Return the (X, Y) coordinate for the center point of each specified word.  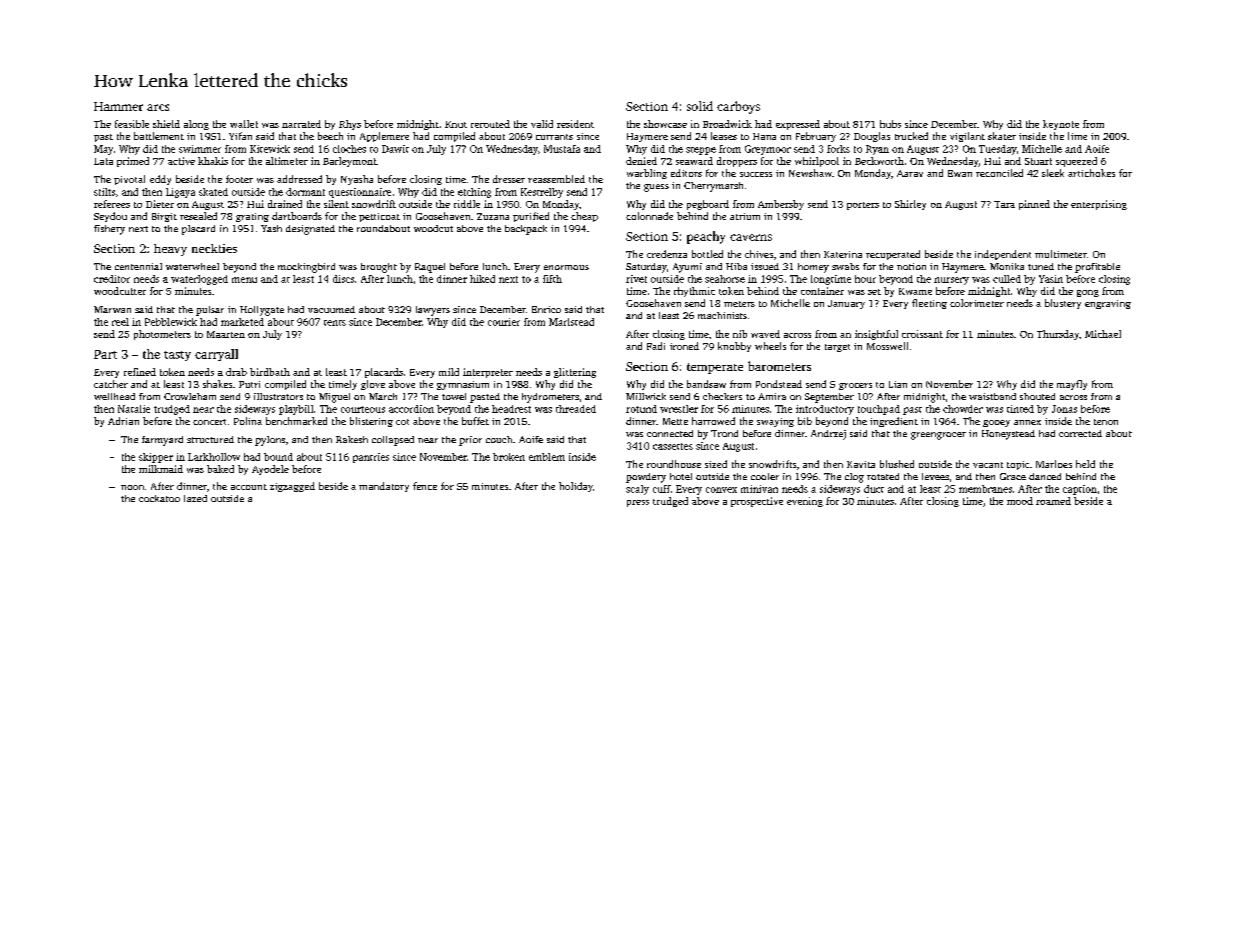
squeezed (1076, 162)
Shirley (910, 205)
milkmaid (161, 469)
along (196, 125)
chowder (963, 409)
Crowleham (190, 396)
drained (285, 204)
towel (454, 396)
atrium (745, 216)
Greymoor (768, 150)
